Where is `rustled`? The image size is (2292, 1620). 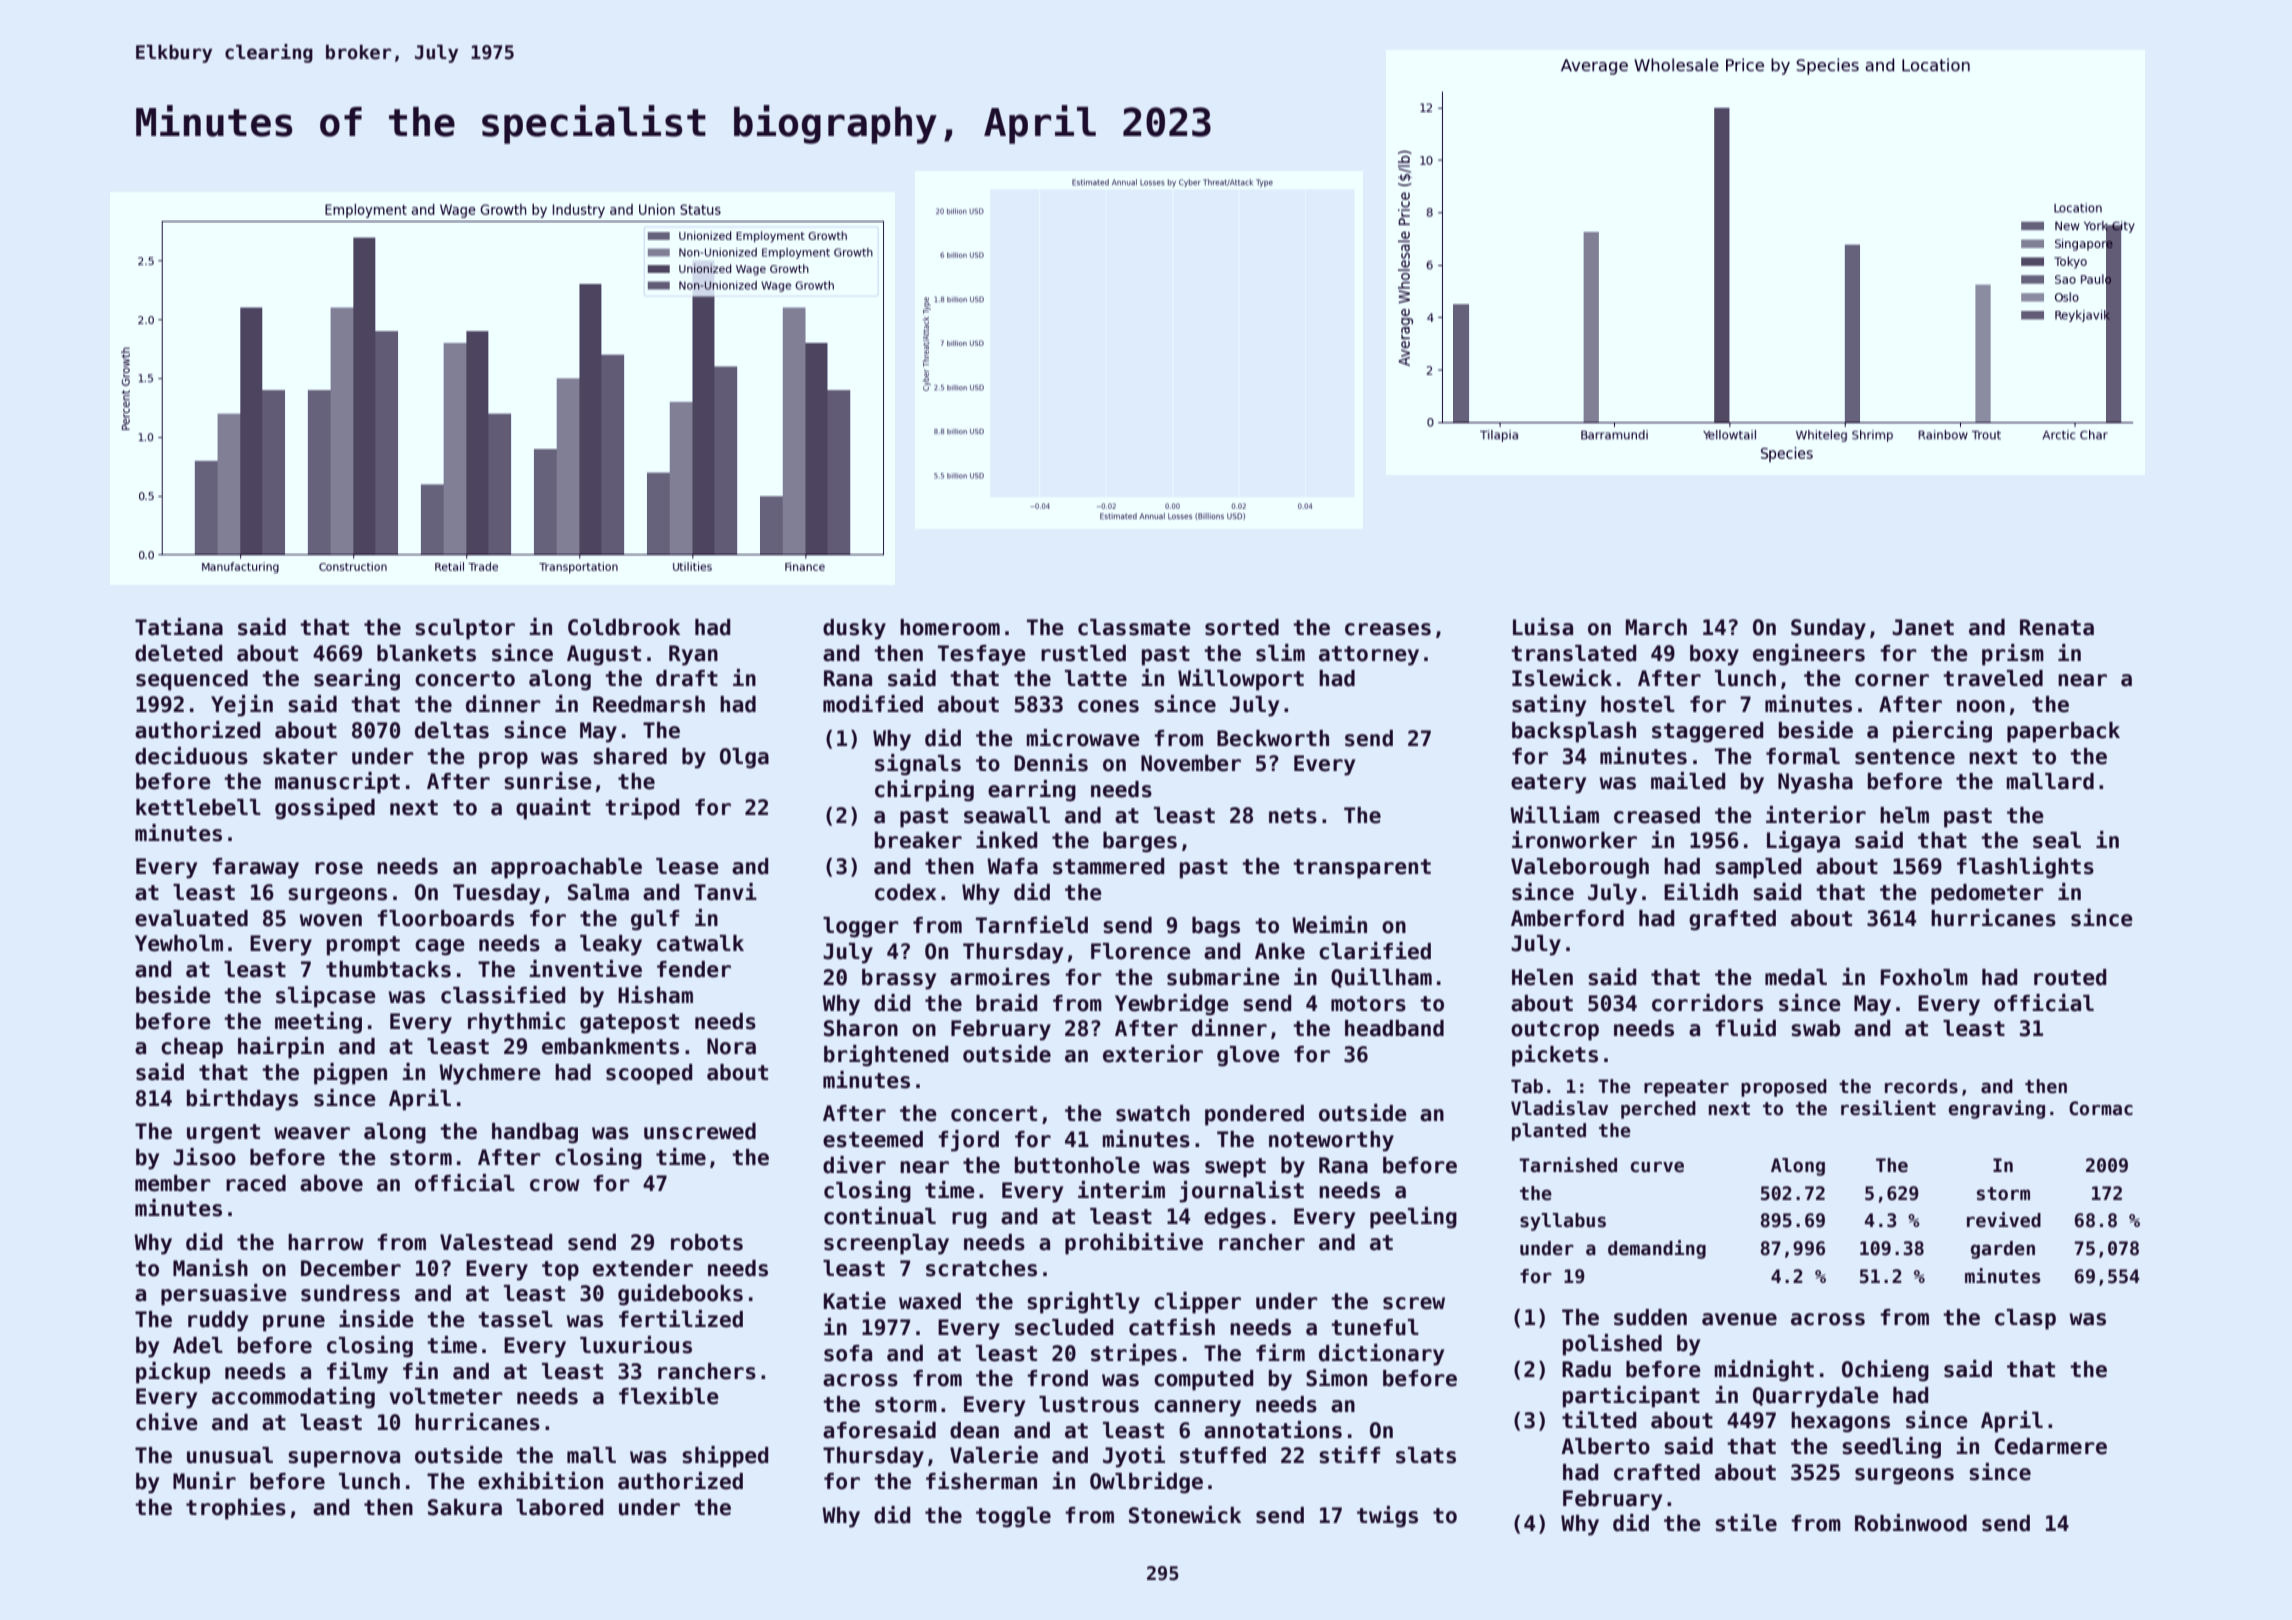 rustled is located at coordinates (1083, 653).
